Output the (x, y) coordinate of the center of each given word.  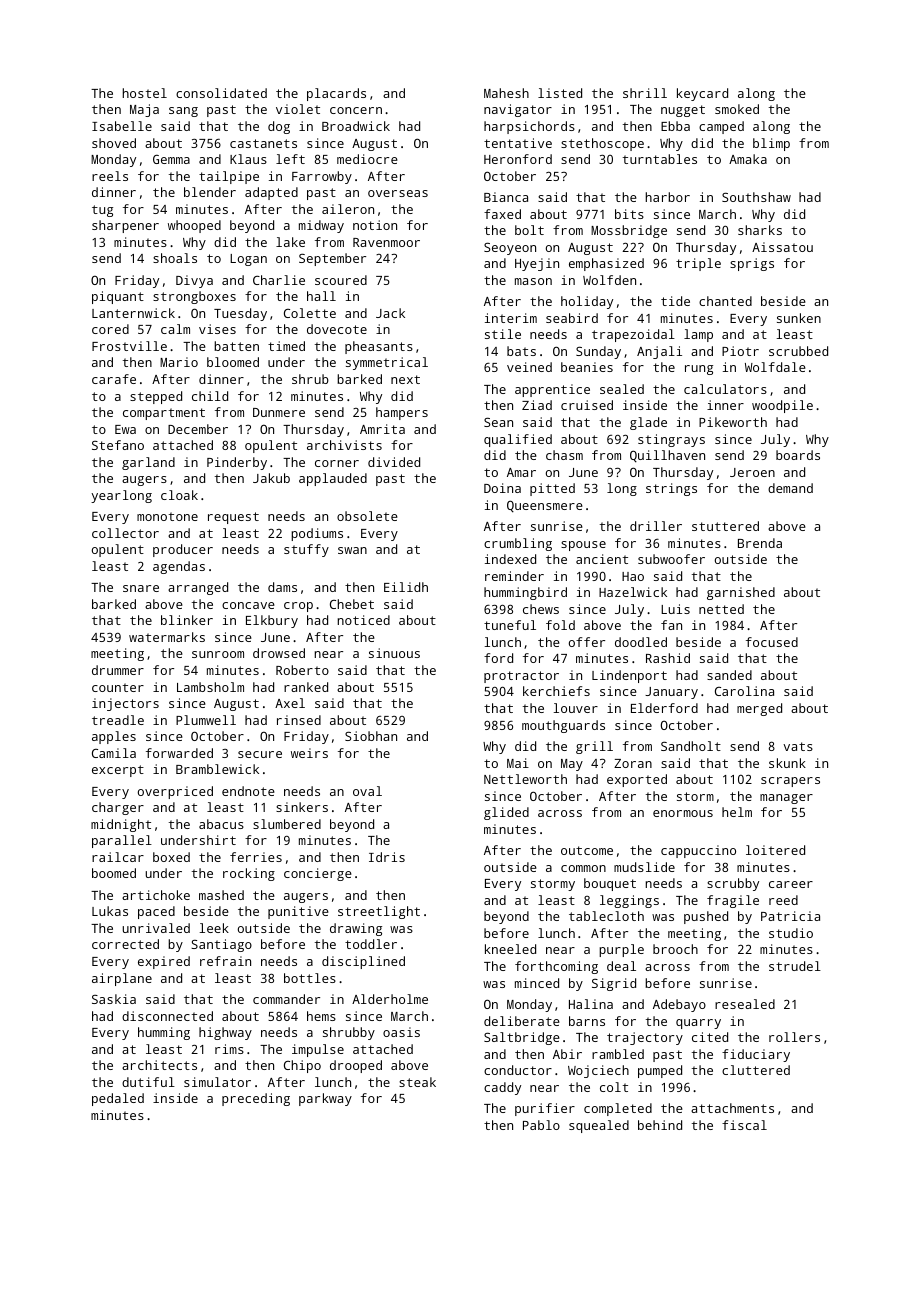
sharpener (125, 226)
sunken (799, 318)
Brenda (760, 543)
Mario (179, 362)
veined (529, 367)
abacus (221, 824)
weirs (309, 753)
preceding (256, 1099)
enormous (683, 813)
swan (352, 550)
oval (367, 791)
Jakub (271, 478)
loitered (775, 850)
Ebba (675, 126)
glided (506, 813)
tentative (518, 143)
